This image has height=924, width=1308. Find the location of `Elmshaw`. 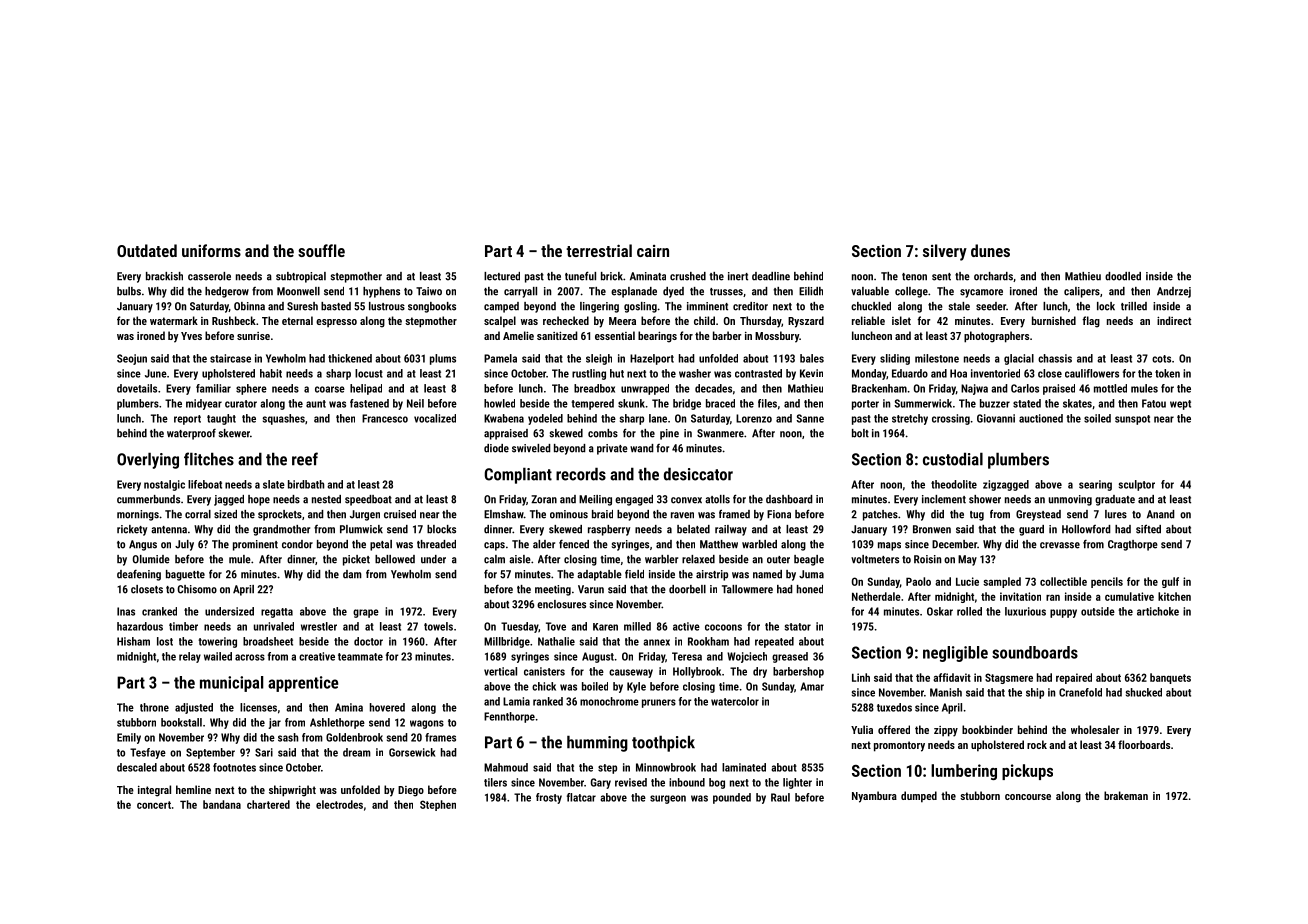

Elmshaw is located at coordinates (504, 514).
